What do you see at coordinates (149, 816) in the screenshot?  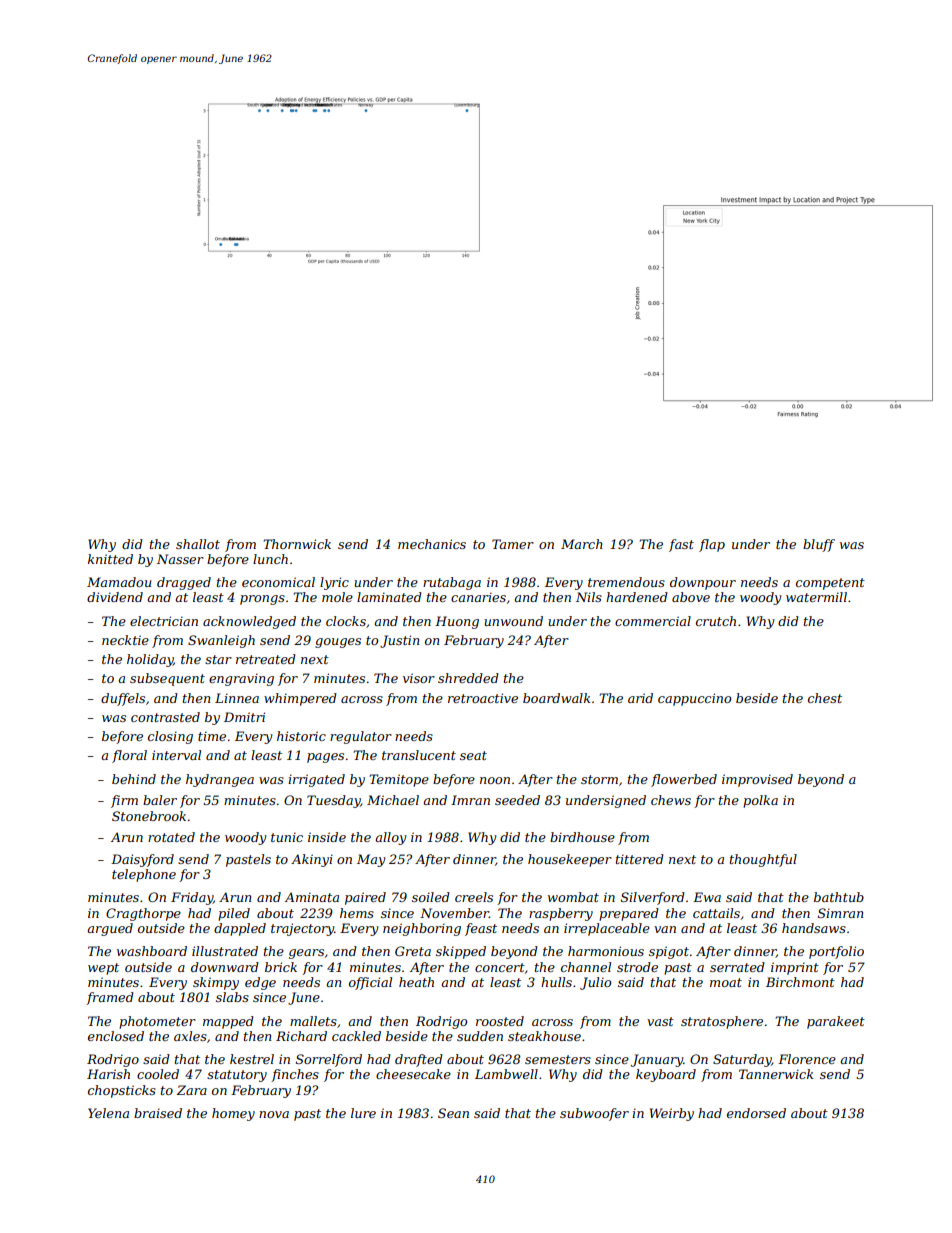 I see `Stonebrook` at bounding box center [149, 816].
